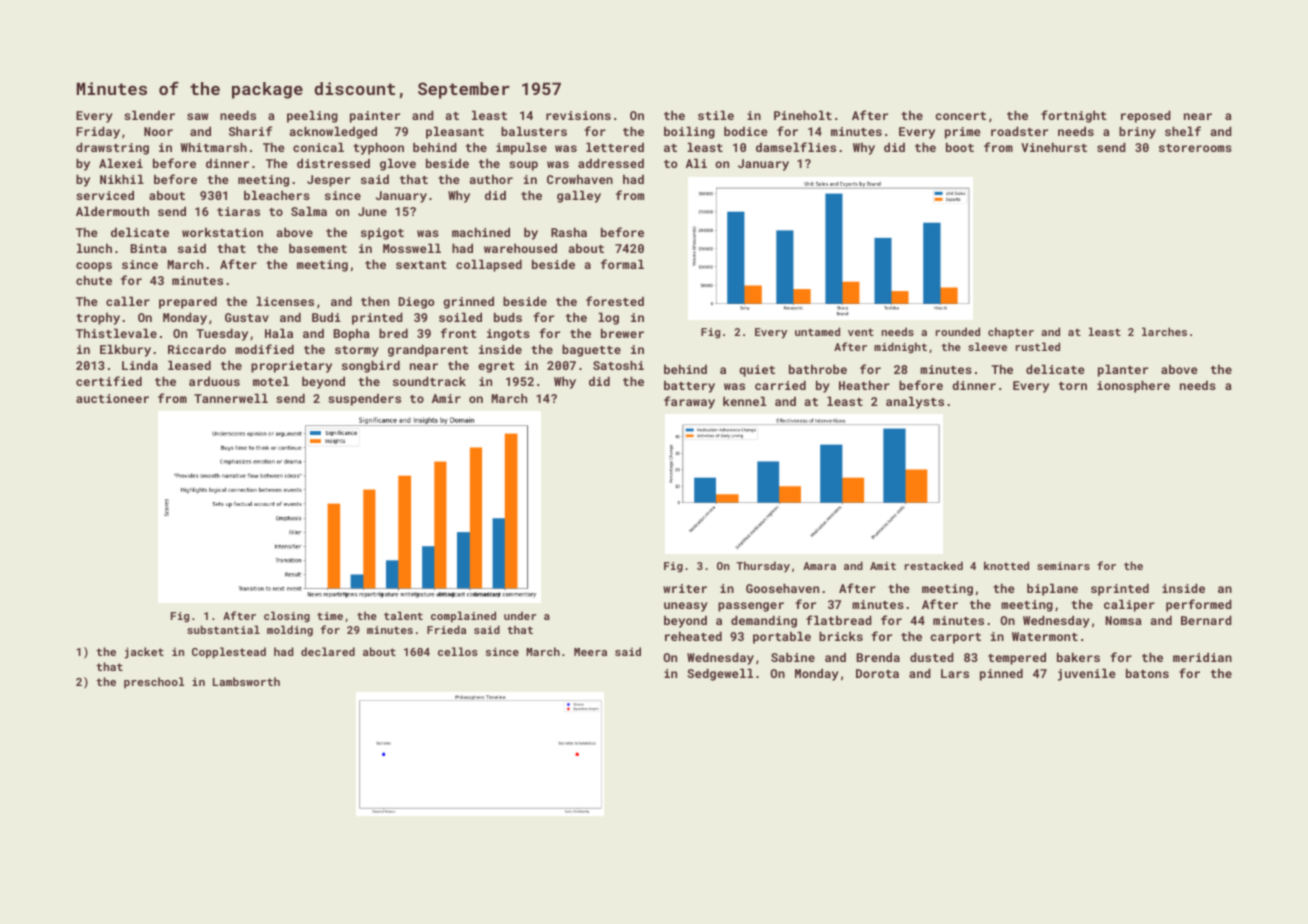 The width and height of the screenshot is (1308, 924). What do you see at coordinates (1164, 331) in the screenshot?
I see `larches` at bounding box center [1164, 331].
